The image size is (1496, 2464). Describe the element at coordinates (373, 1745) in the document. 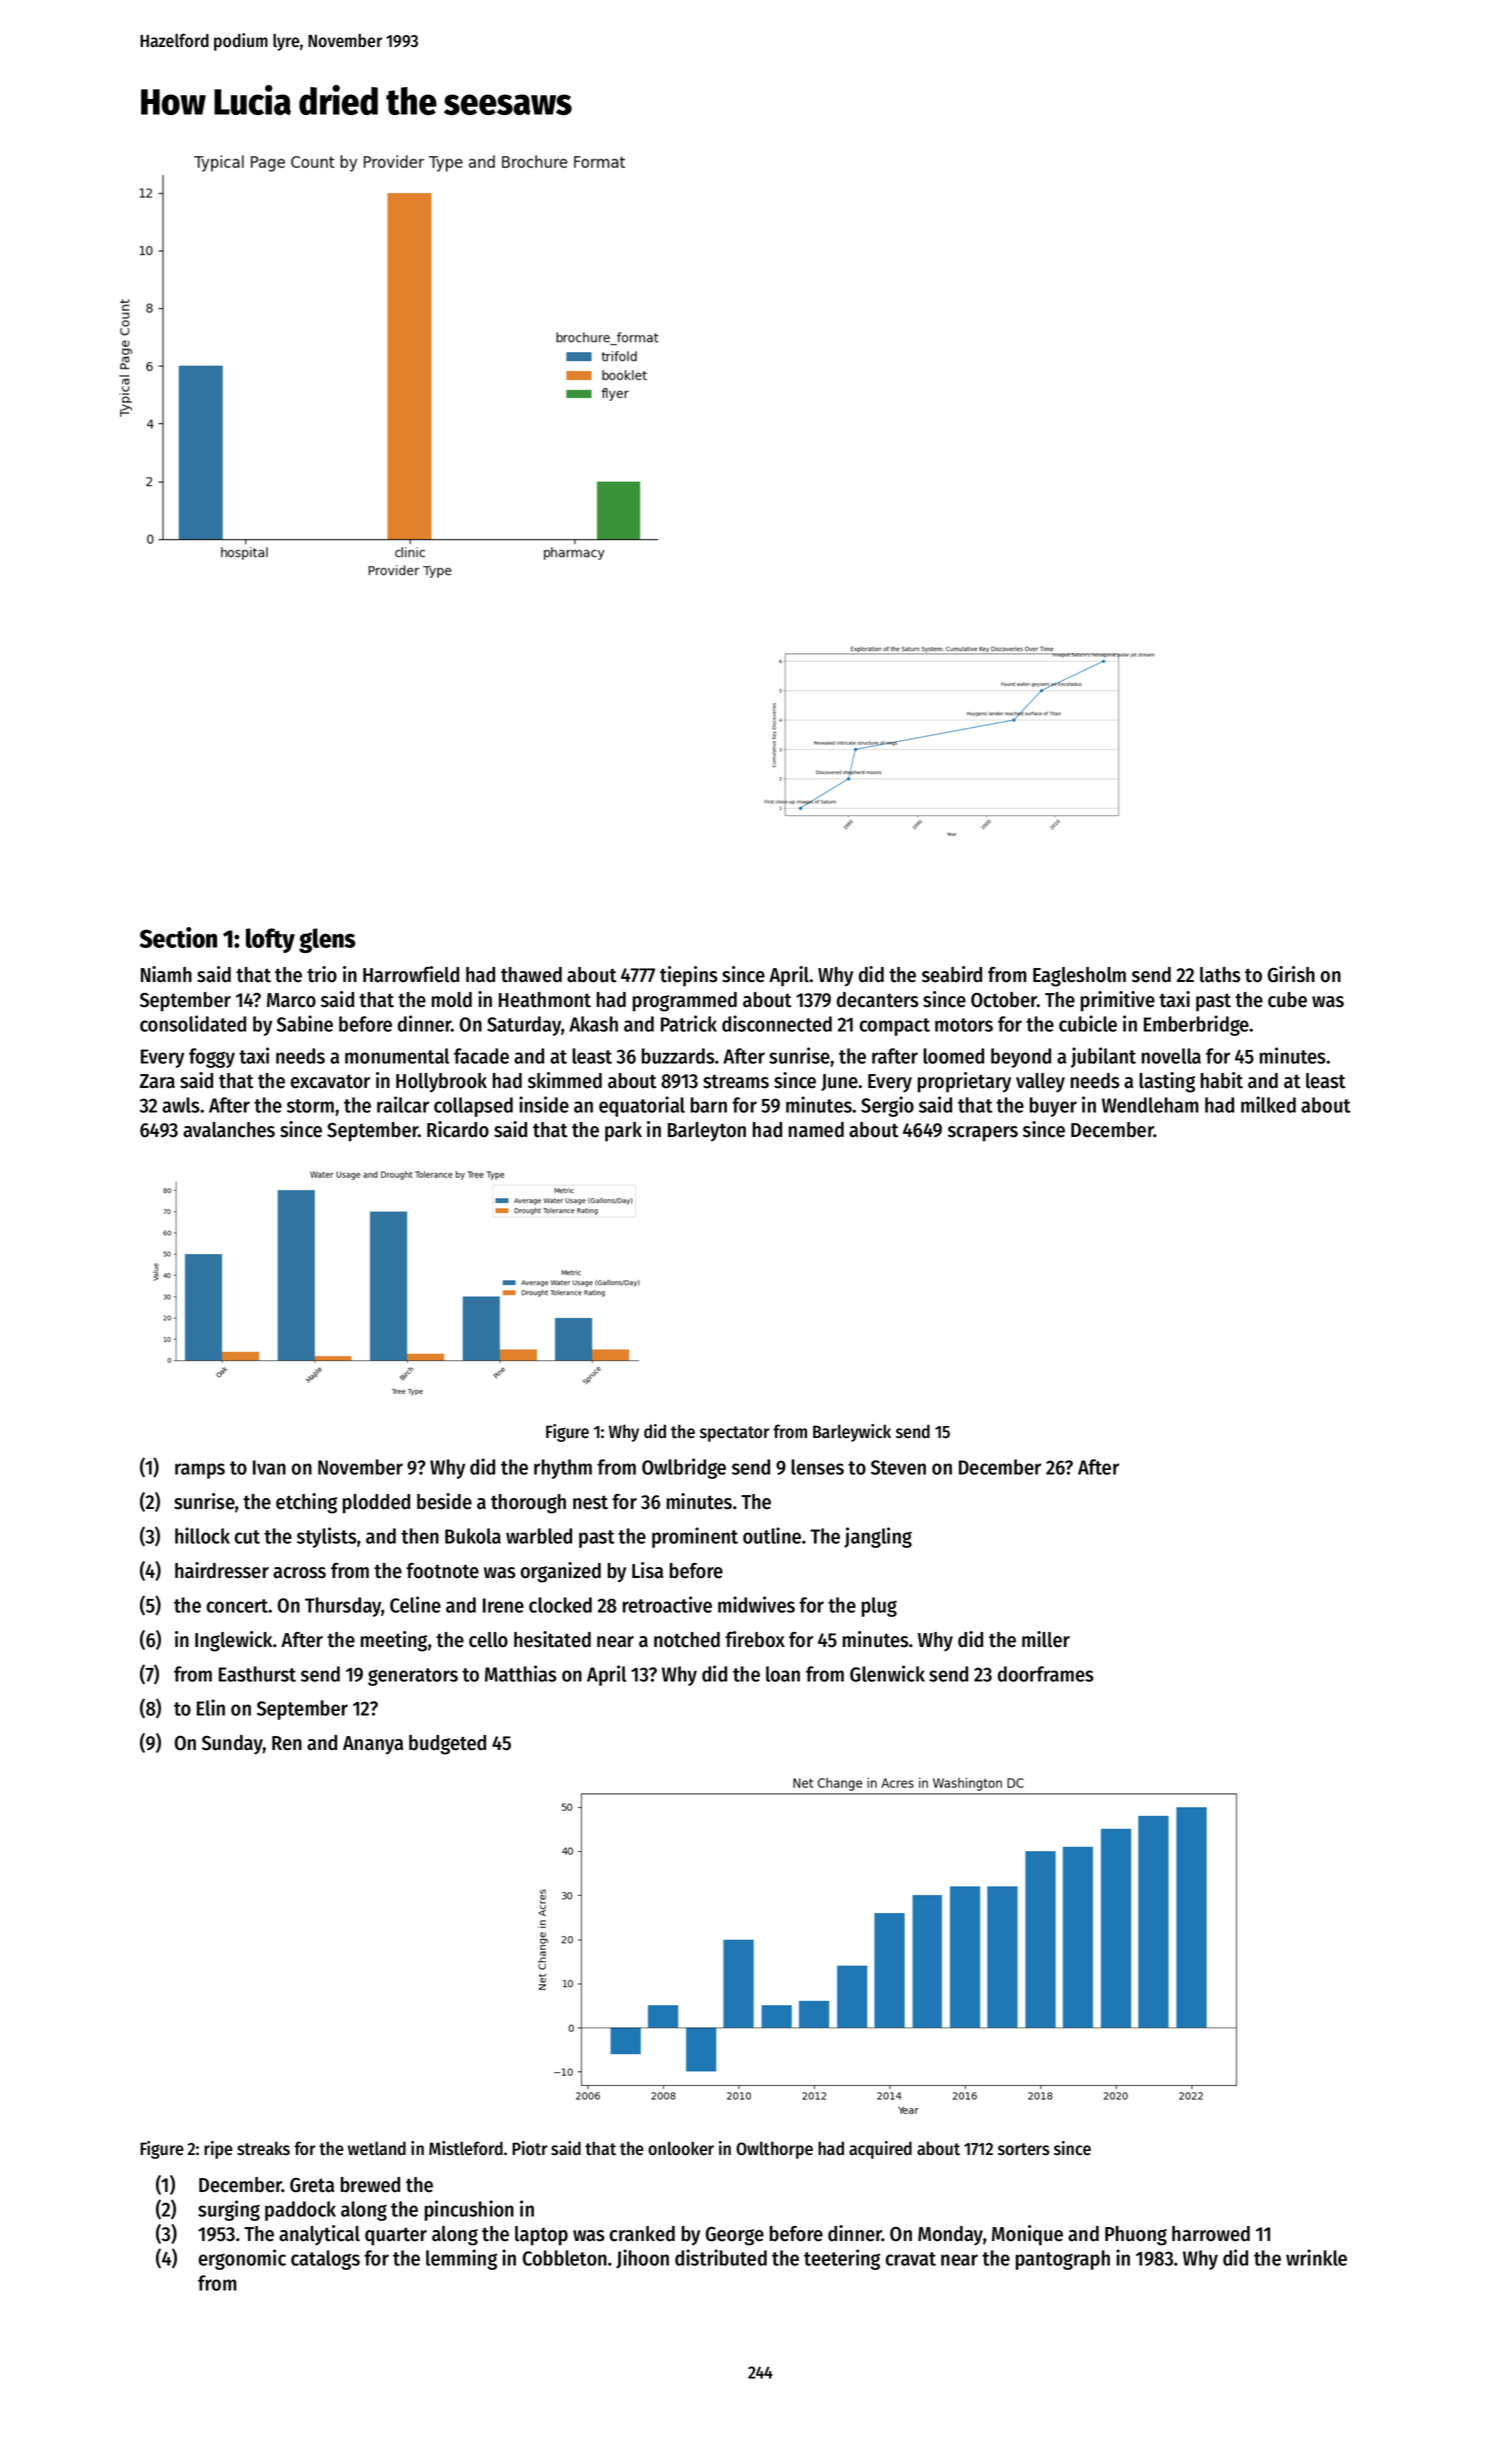

I see `Ananya` at that location.
